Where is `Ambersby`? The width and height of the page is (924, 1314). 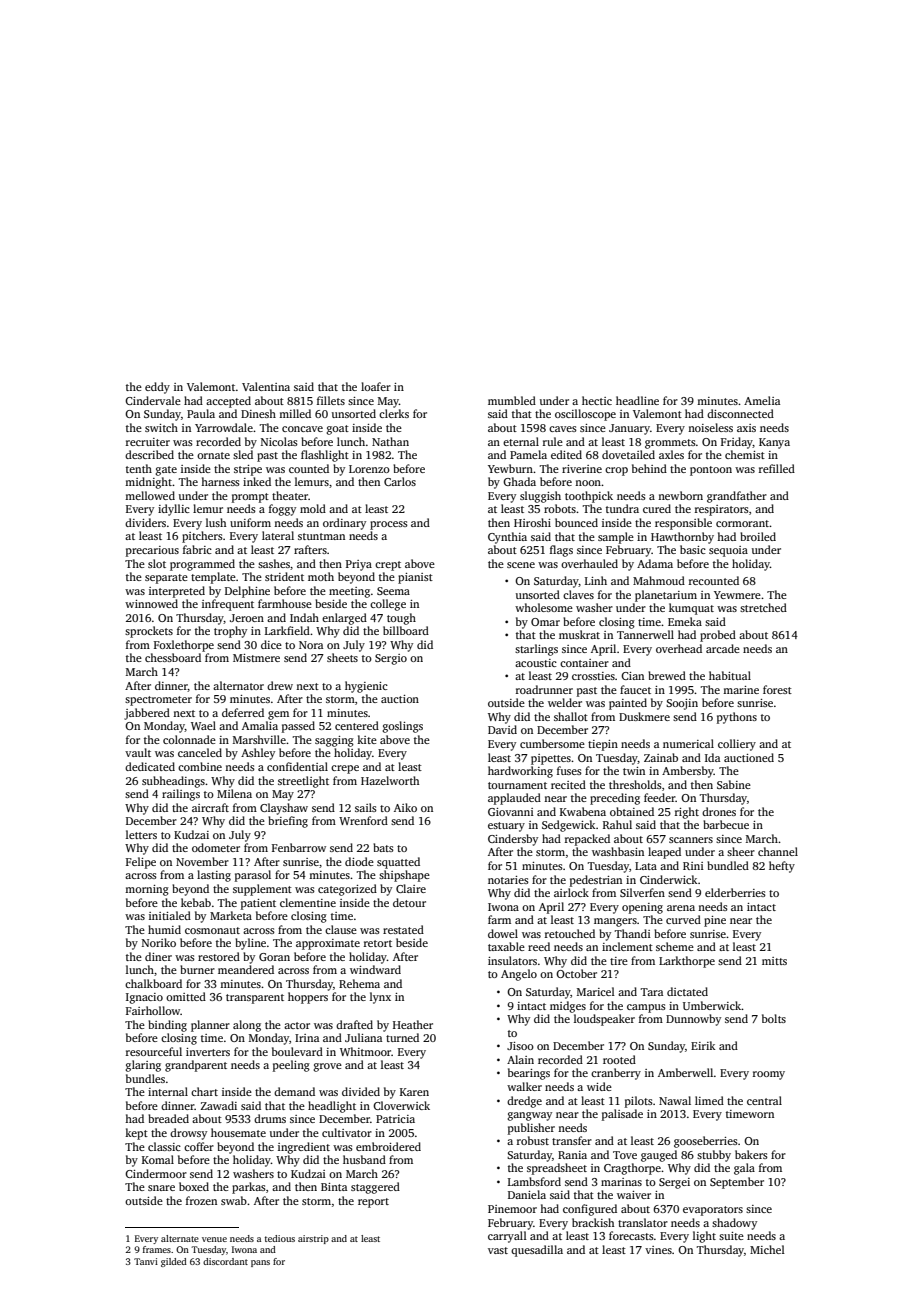 Ambersby is located at coordinates (688, 772).
